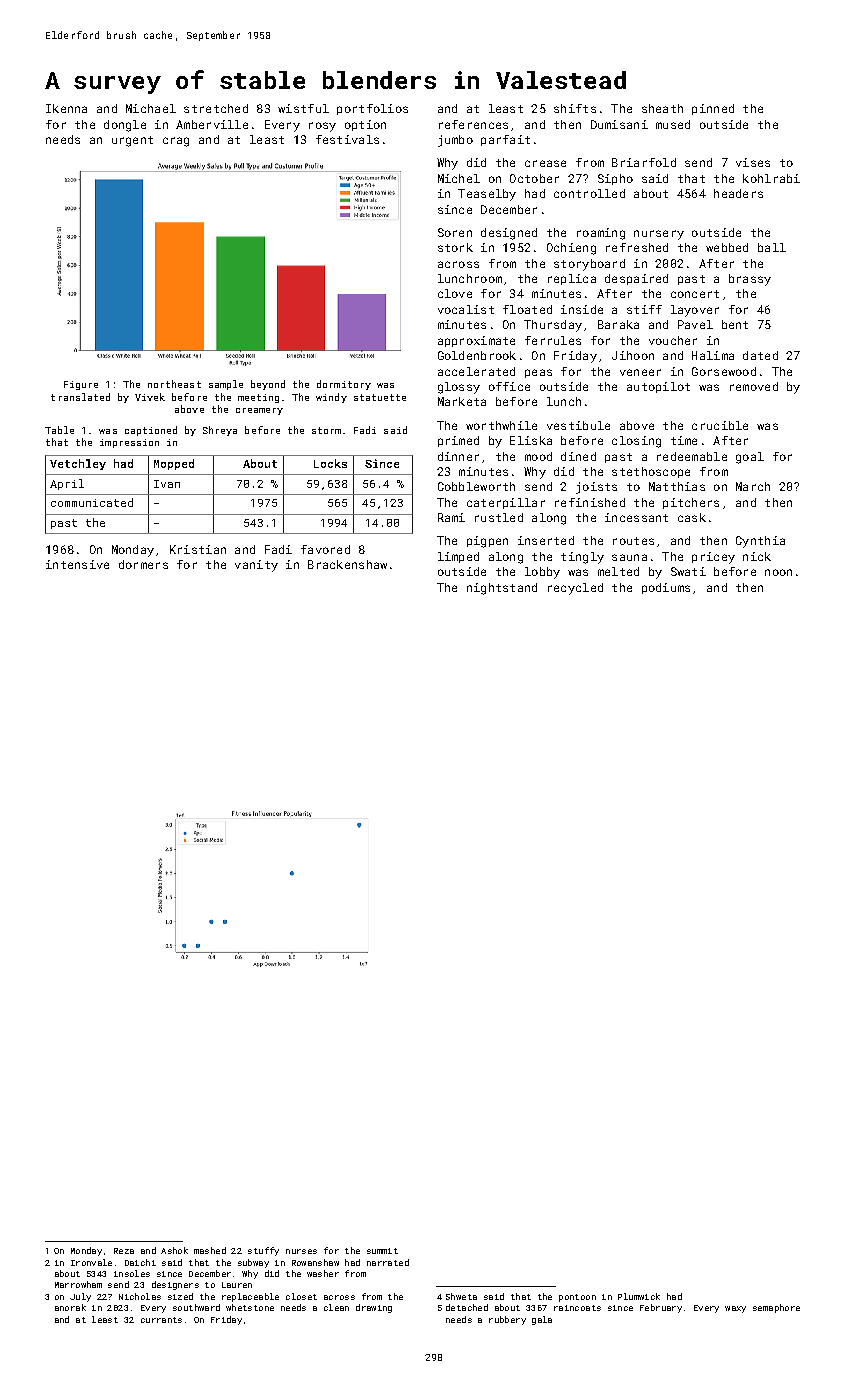 The width and height of the page is (849, 1400). I want to click on anorak, so click(70, 1307).
